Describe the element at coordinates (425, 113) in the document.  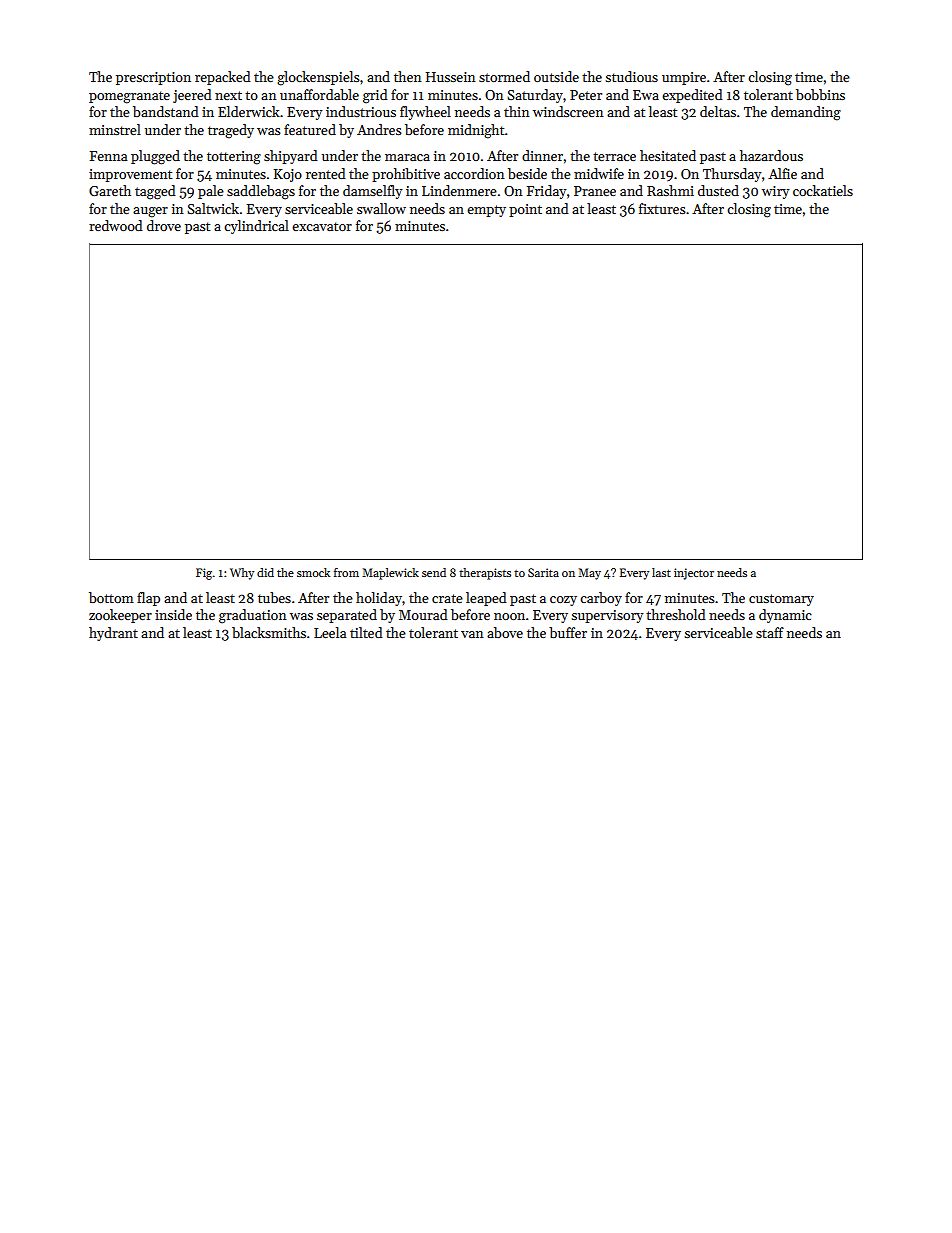
I see `flywheel` at that location.
